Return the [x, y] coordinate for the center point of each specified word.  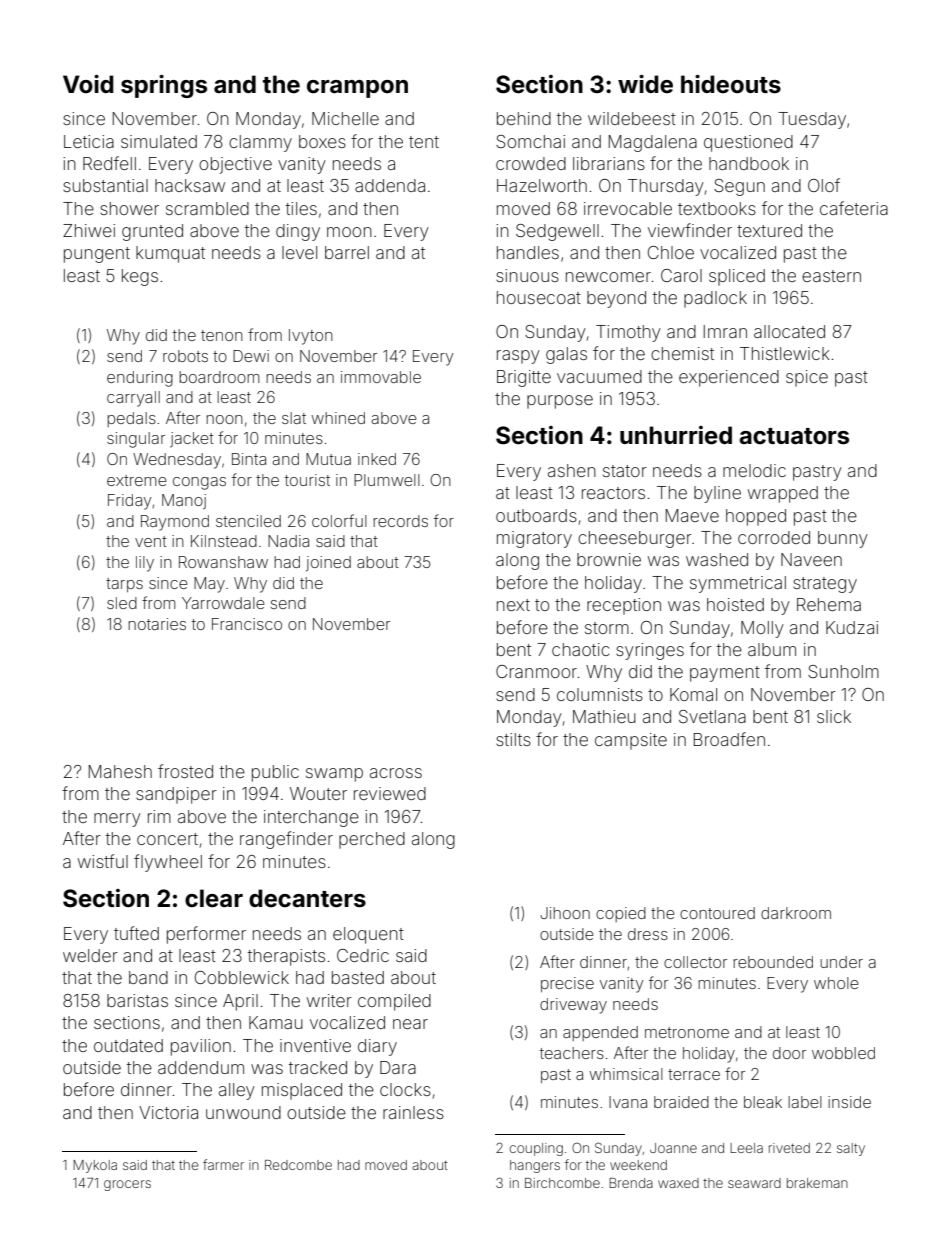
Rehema [829, 604]
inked [377, 459]
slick [834, 716]
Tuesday [812, 120]
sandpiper [176, 795]
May [209, 585]
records [400, 521]
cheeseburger [635, 539]
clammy [260, 143]
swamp [334, 775]
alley [237, 1091]
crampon [357, 89]
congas [199, 483]
